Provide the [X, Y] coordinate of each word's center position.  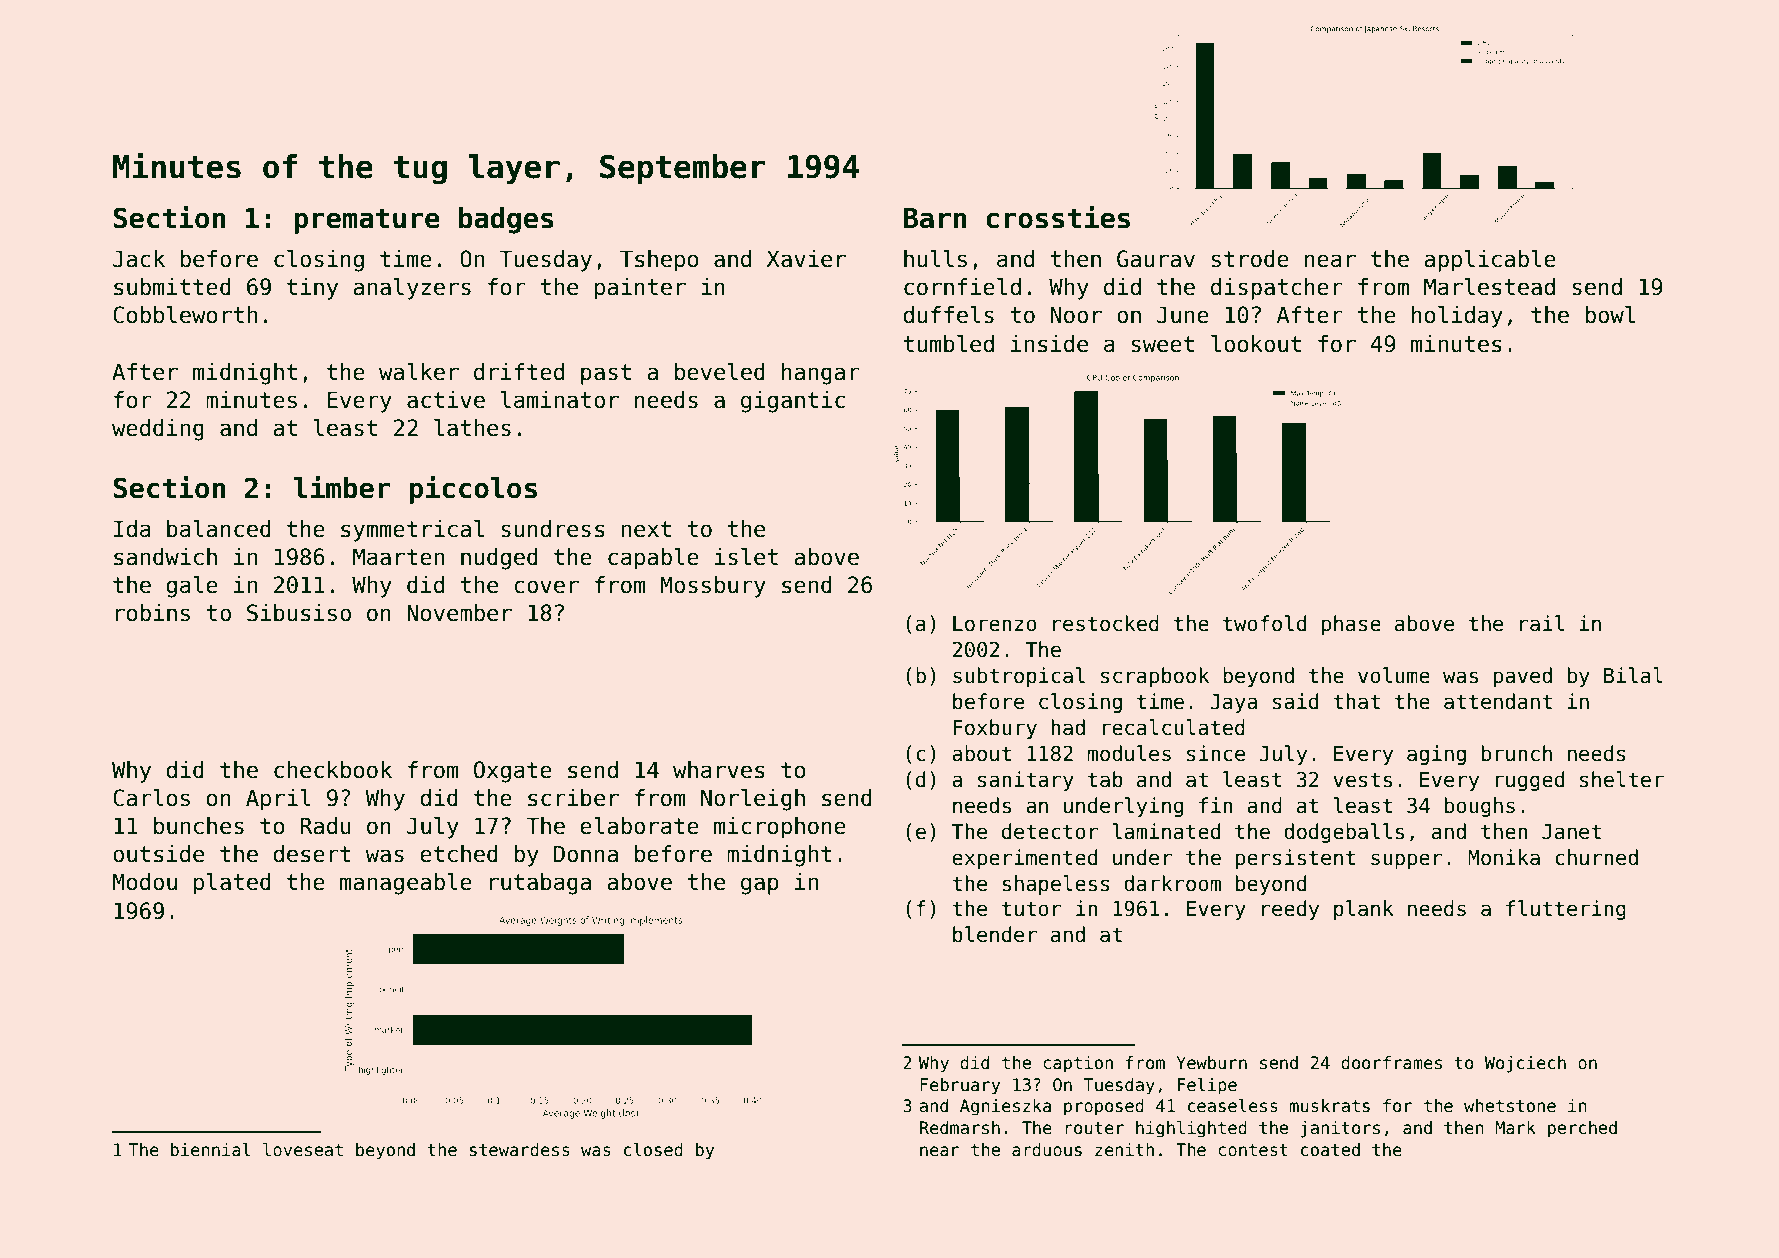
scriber [573, 798]
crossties [1058, 217]
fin [1216, 805]
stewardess [520, 1150]
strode [1250, 259]
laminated [1166, 831]
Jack [139, 259]
